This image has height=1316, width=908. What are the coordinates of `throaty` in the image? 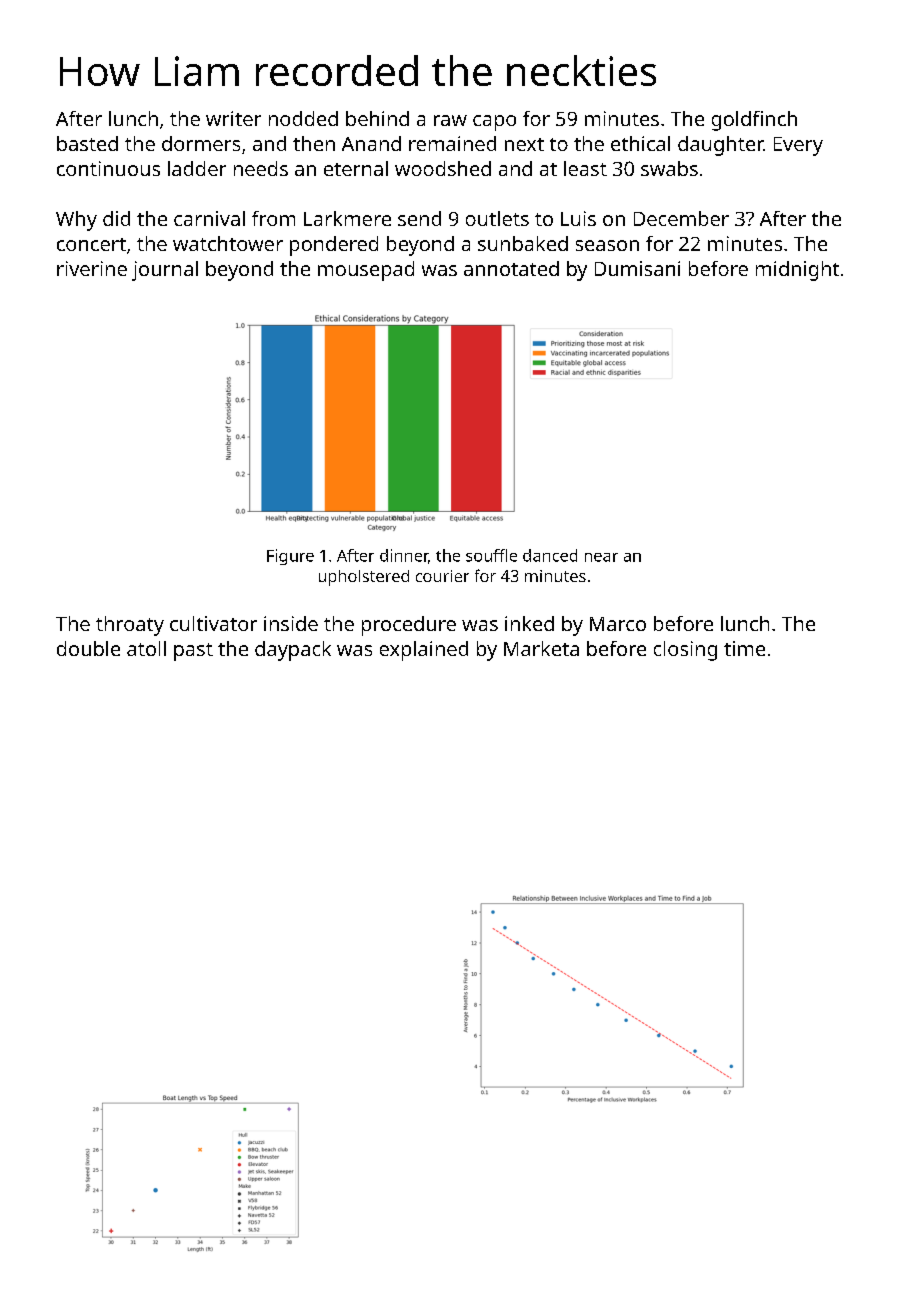 It's located at (130, 626).
